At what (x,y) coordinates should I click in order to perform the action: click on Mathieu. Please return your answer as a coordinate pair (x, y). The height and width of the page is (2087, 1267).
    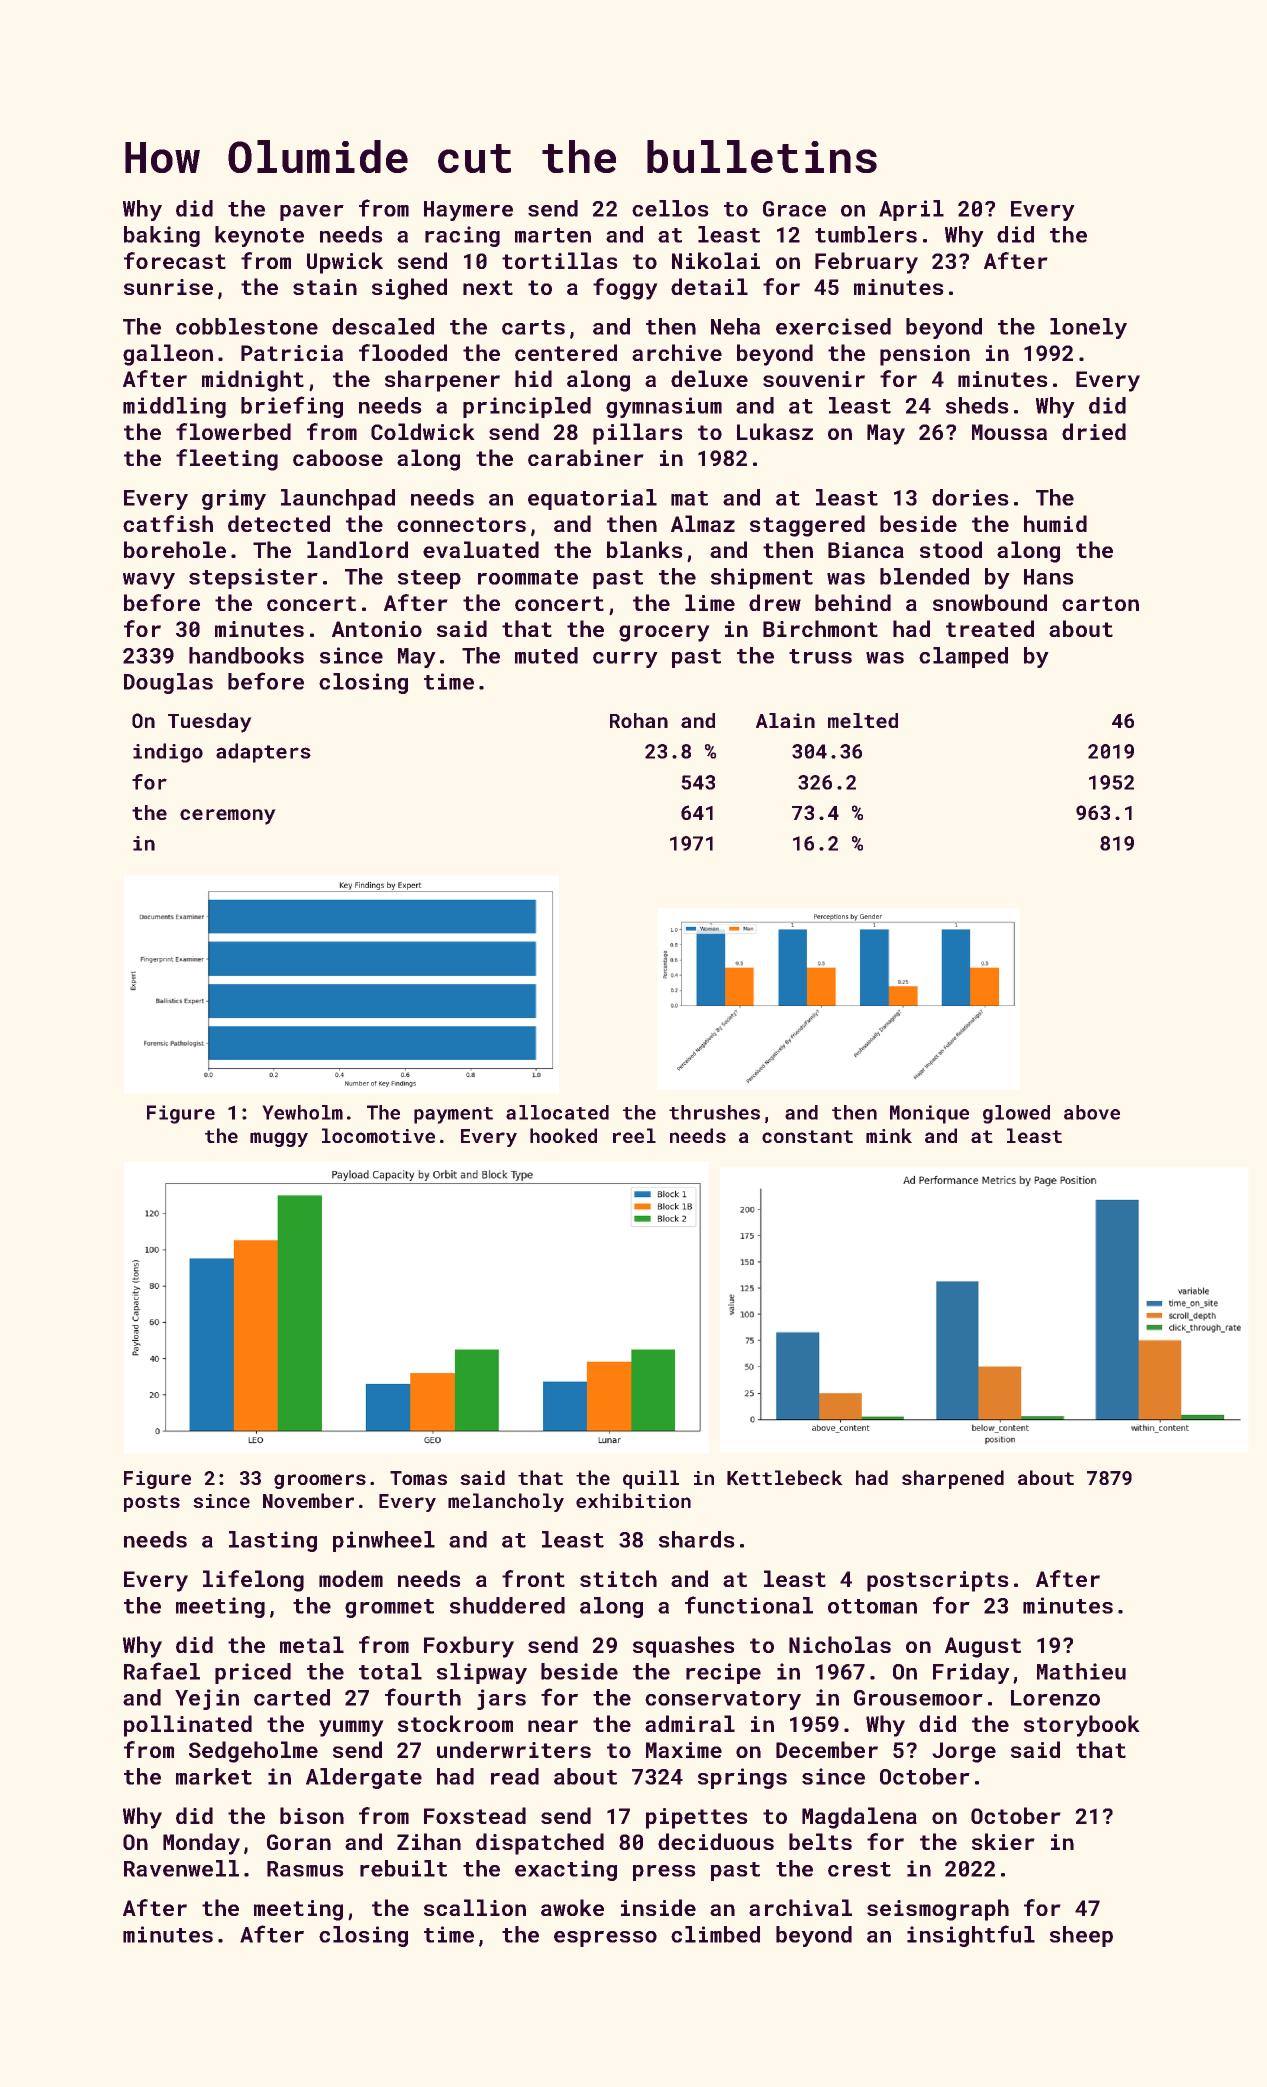
    Looking at the image, I should click on (1081, 1671).
